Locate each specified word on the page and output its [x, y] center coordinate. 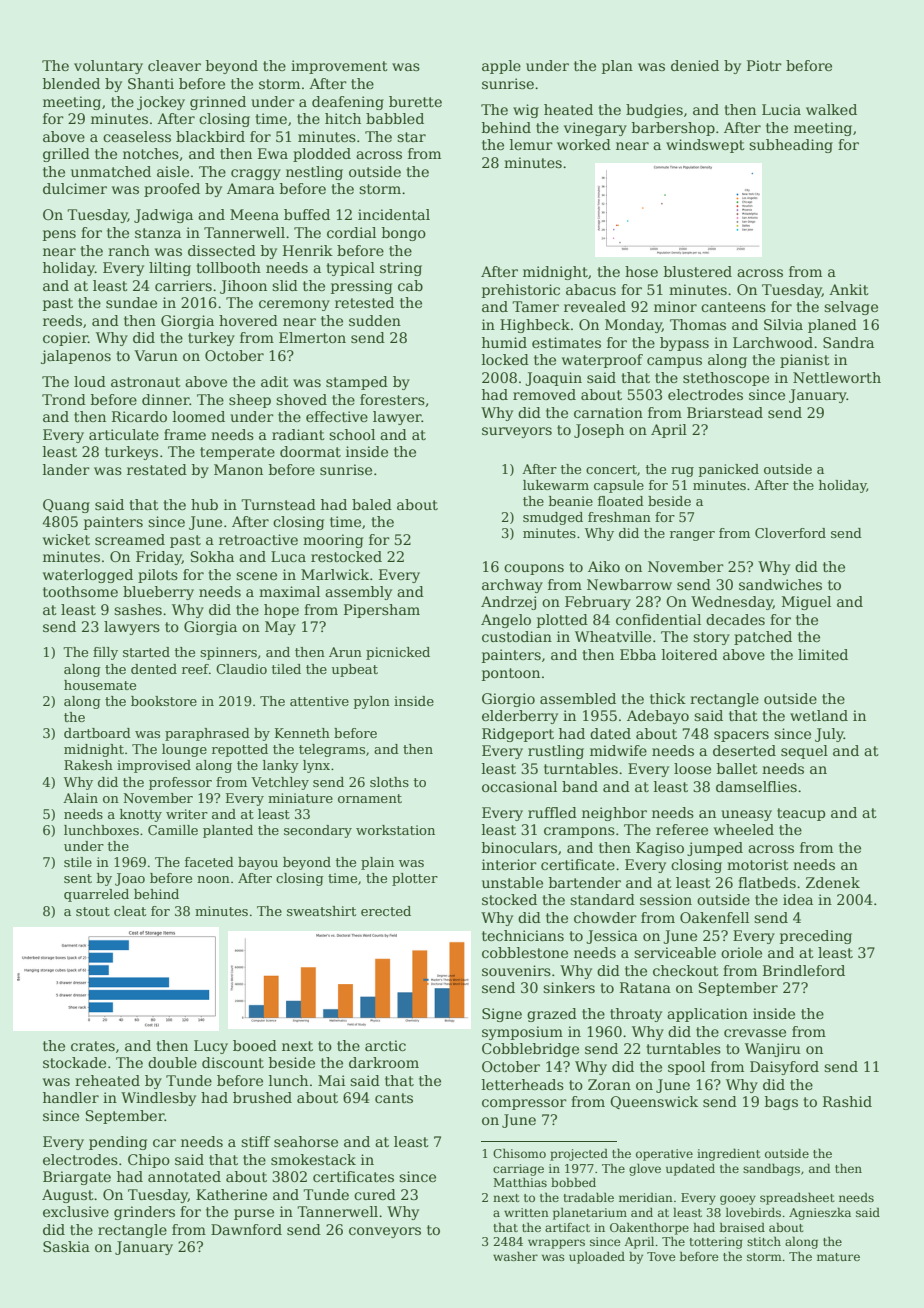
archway [512, 586]
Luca [288, 556]
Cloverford [790, 533]
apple [501, 67]
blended [71, 83]
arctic [385, 1045]
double [172, 1062]
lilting [170, 269]
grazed [552, 1015]
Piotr [764, 65]
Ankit [849, 289]
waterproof [602, 361]
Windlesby [158, 1099]
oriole [741, 952]
